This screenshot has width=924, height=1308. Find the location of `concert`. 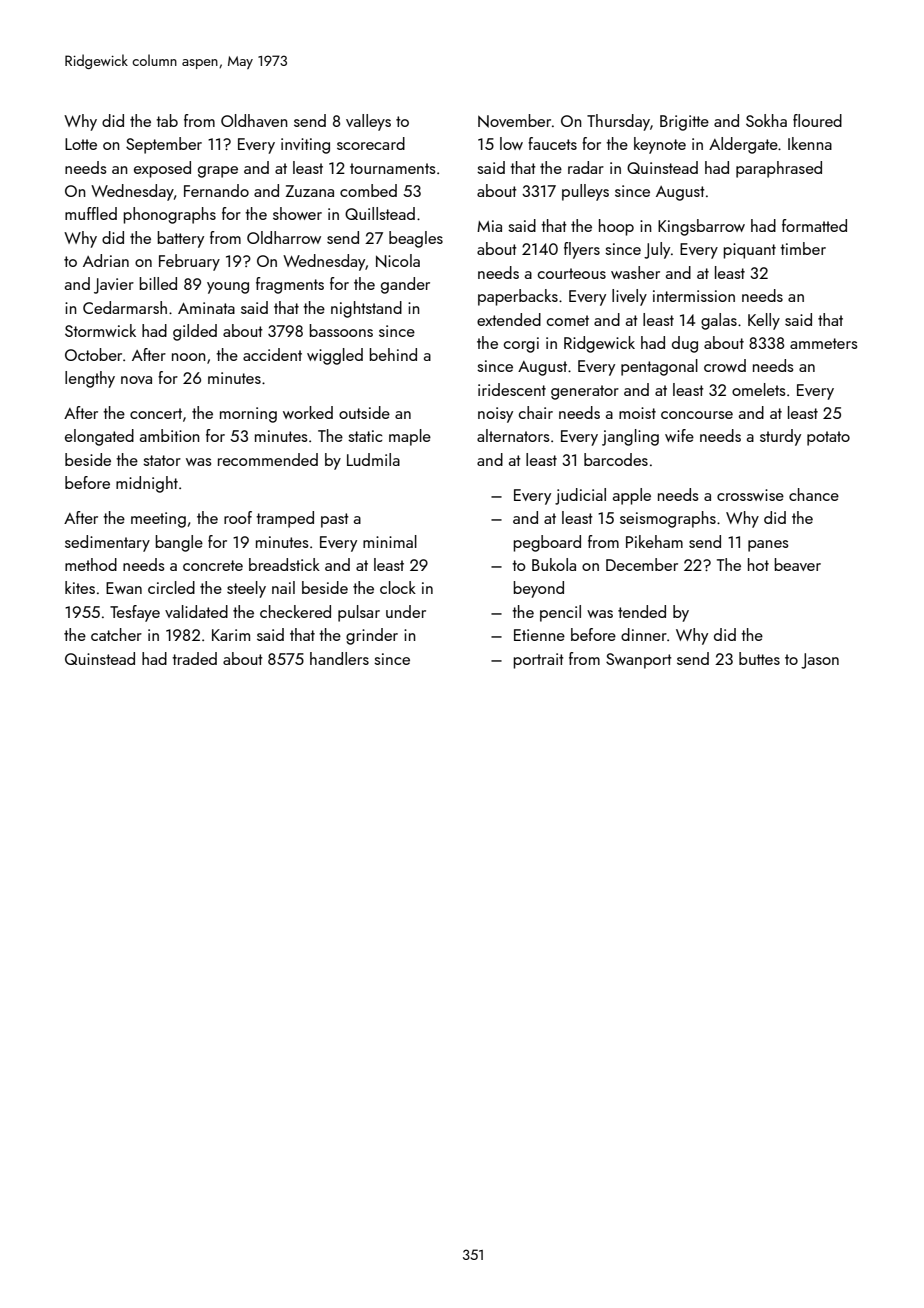

concert is located at coordinates (156, 413).
